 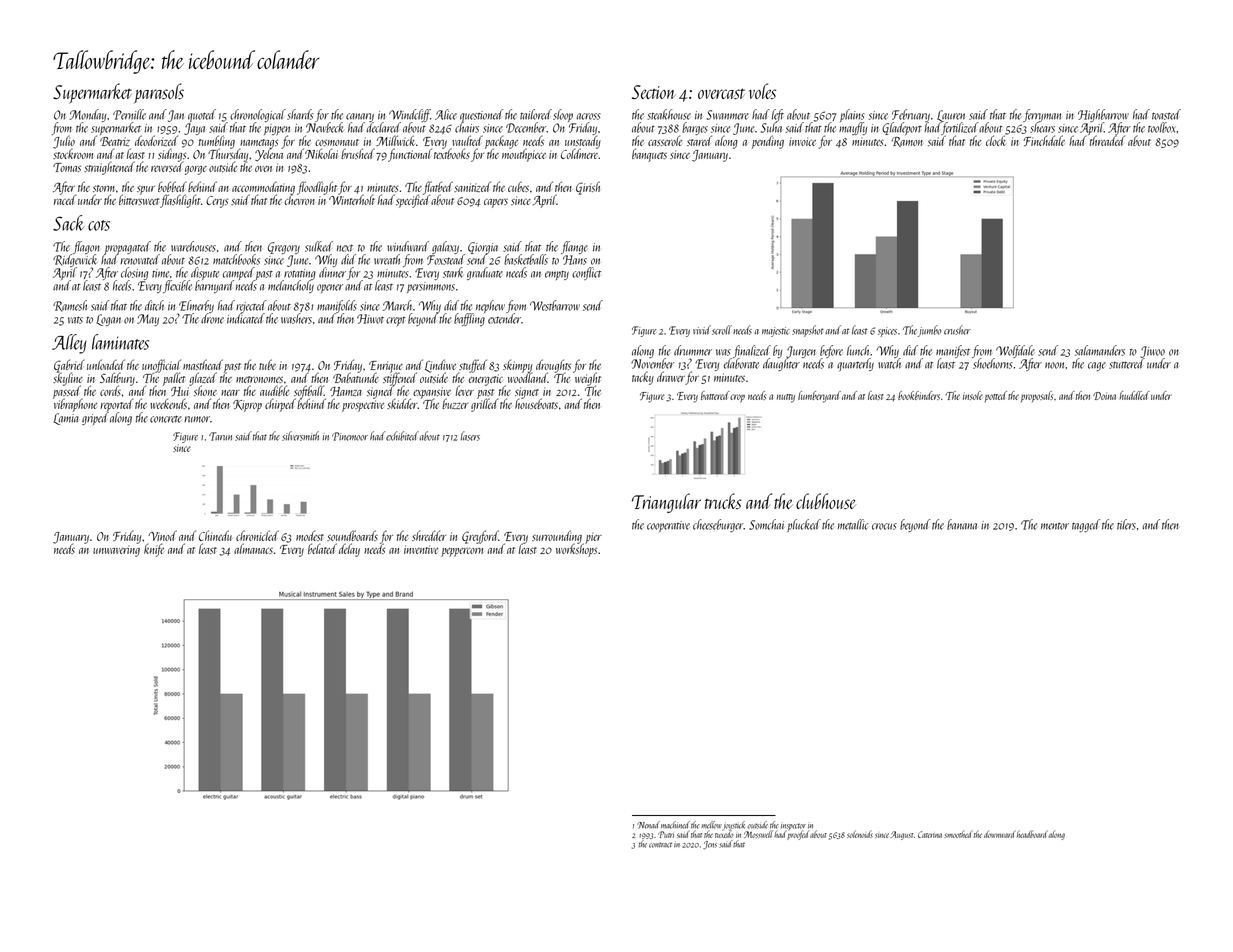 I want to click on lasers, so click(x=470, y=436).
